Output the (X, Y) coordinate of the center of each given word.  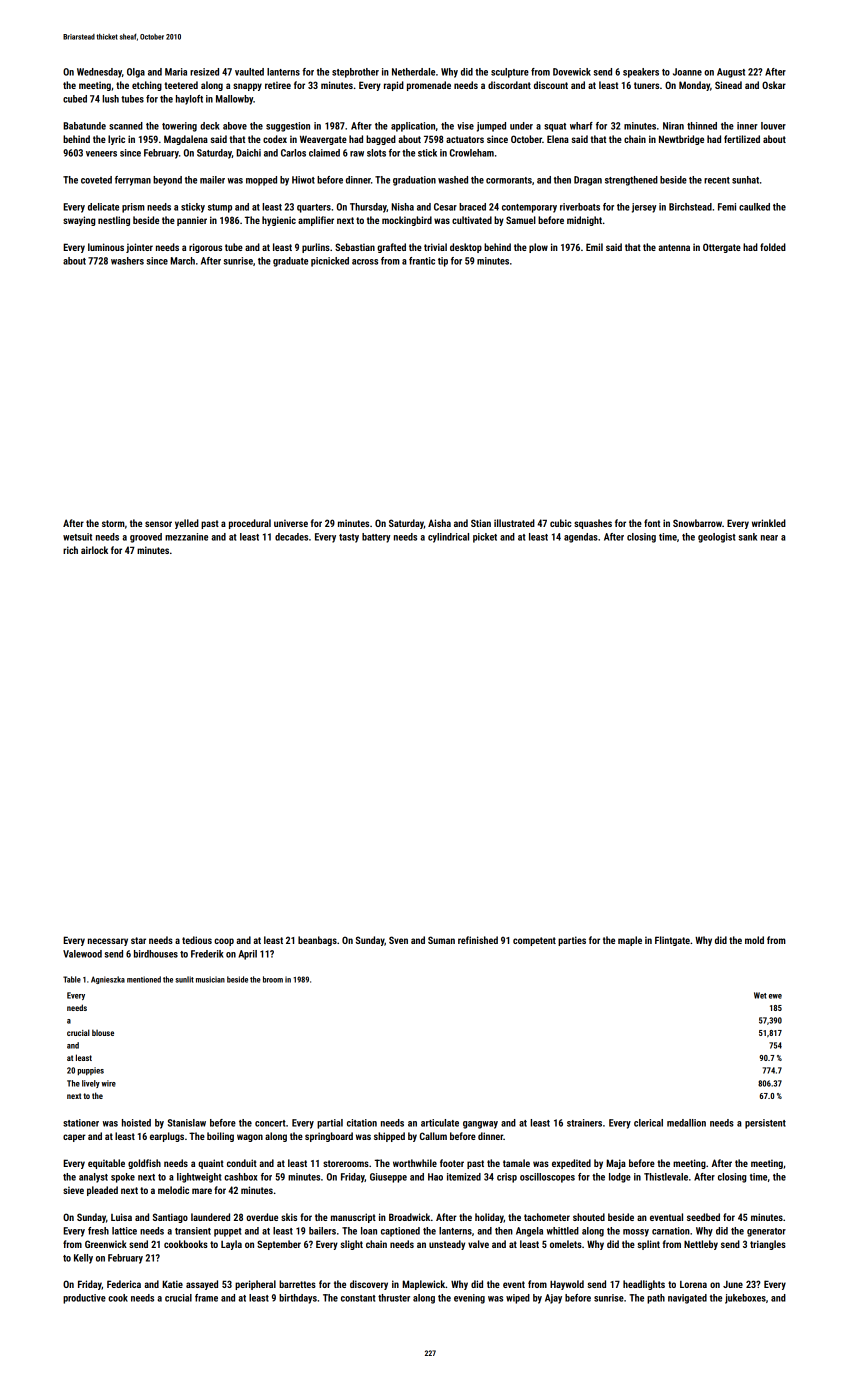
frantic (422, 261)
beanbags (317, 941)
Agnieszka (108, 980)
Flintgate (672, 941)
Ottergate (722, 248)
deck (210, 126)
